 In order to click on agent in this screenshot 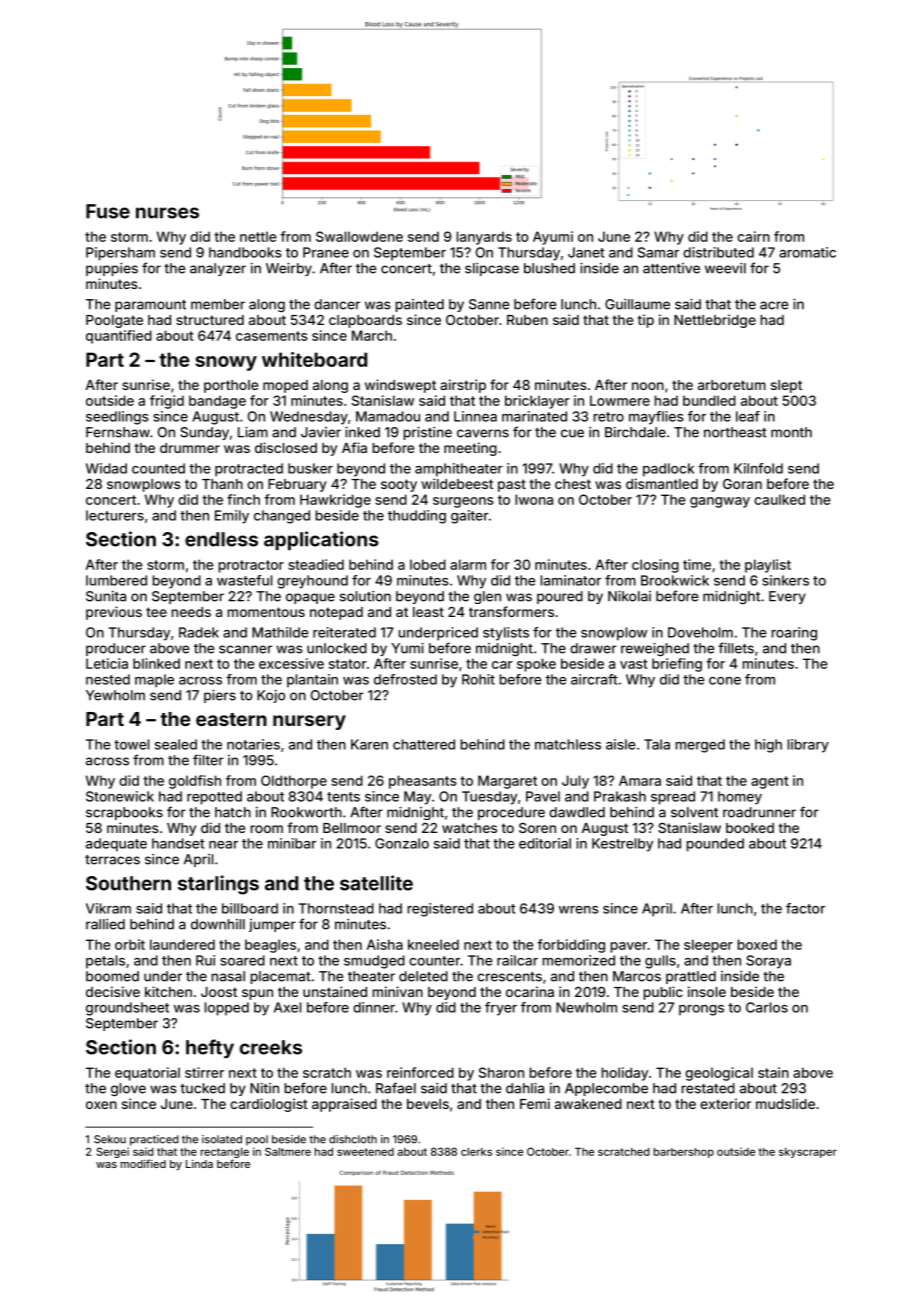, I will do `click(770, 782)`.
